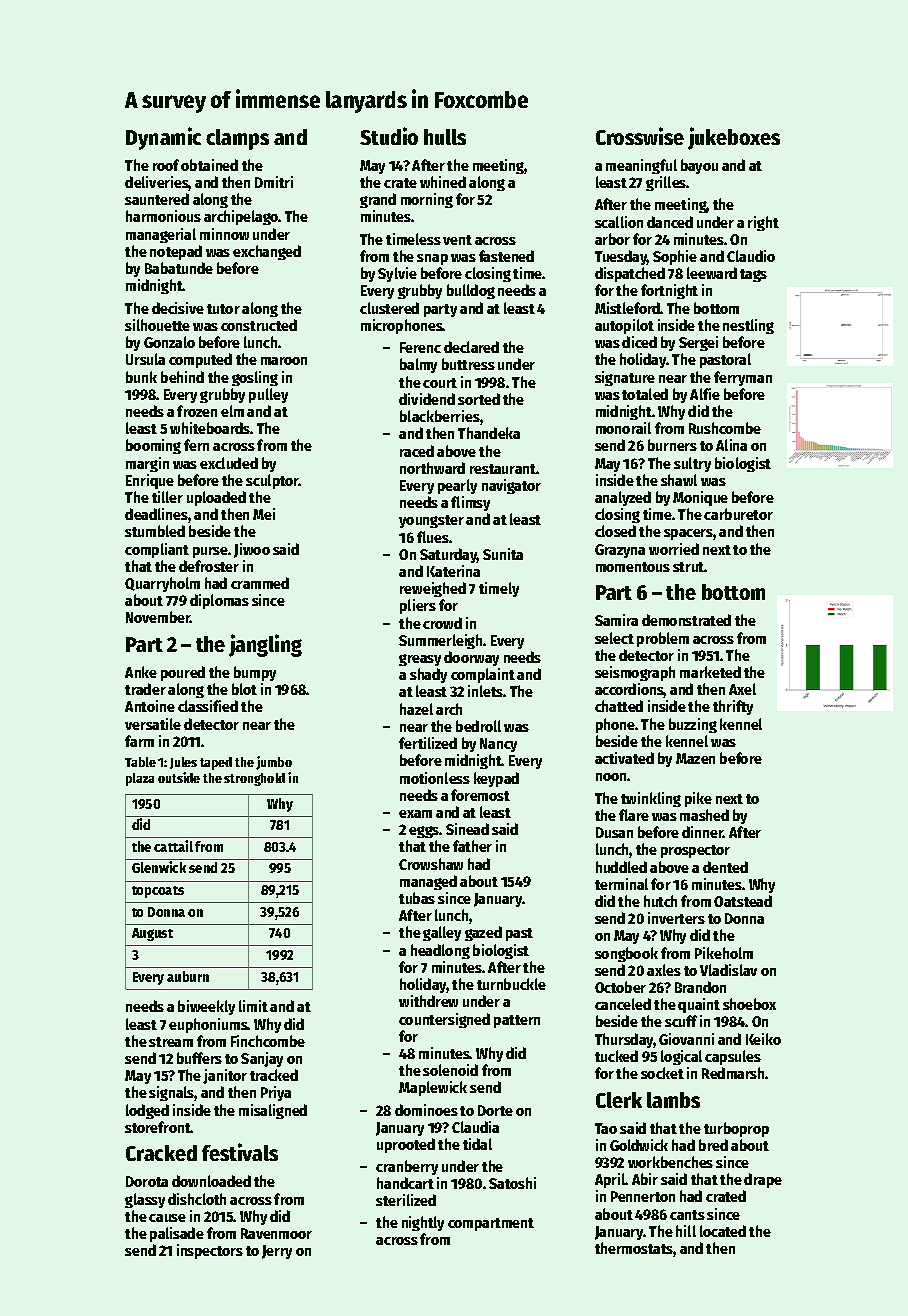 This screenshot has height=1316, width=908. What do you see at coordinates (237, 139) in the screenshot?
I see `clamps` at bounding box center [237, 139].
